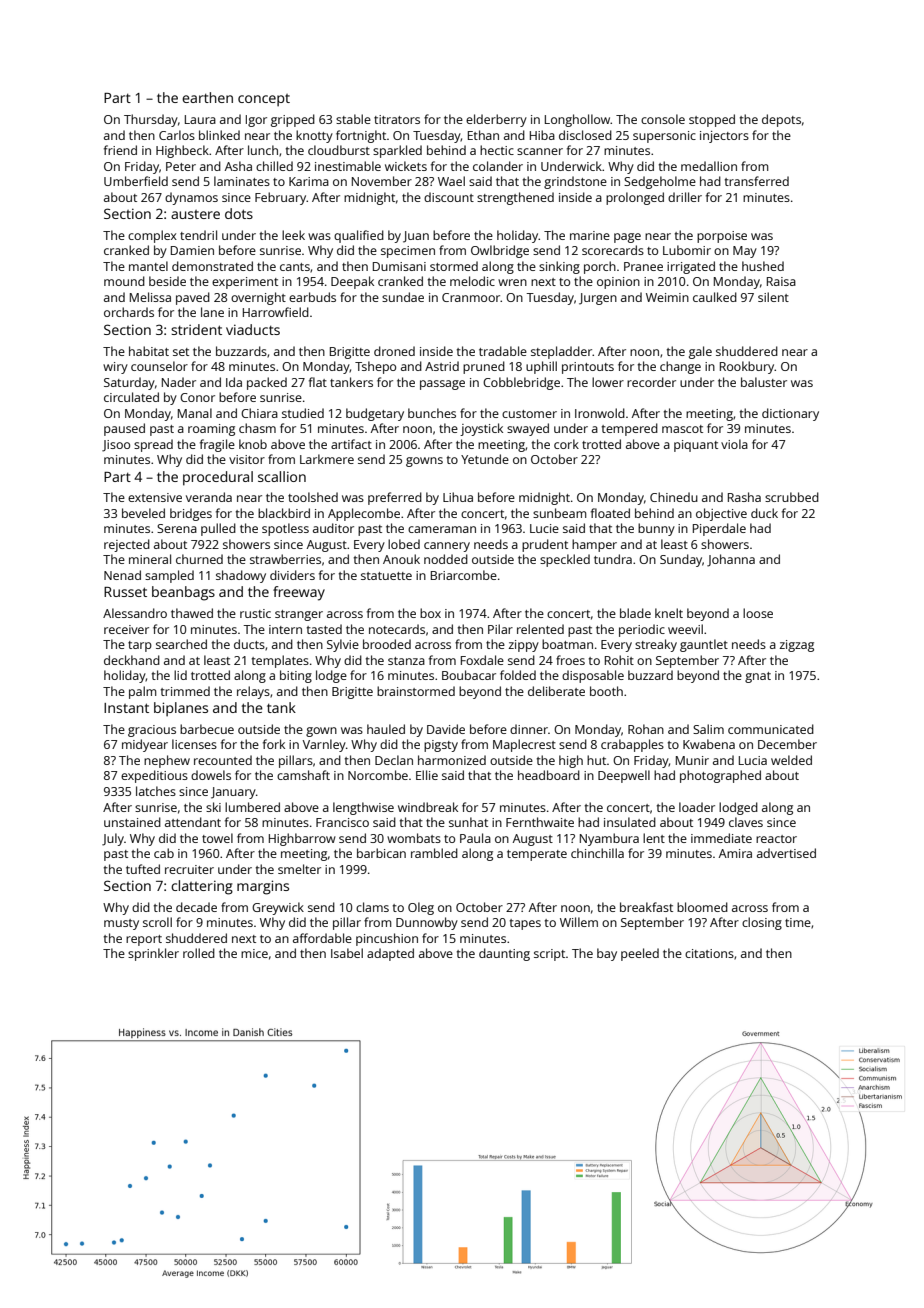  I want to click on prolonged, so click(635, 198).
